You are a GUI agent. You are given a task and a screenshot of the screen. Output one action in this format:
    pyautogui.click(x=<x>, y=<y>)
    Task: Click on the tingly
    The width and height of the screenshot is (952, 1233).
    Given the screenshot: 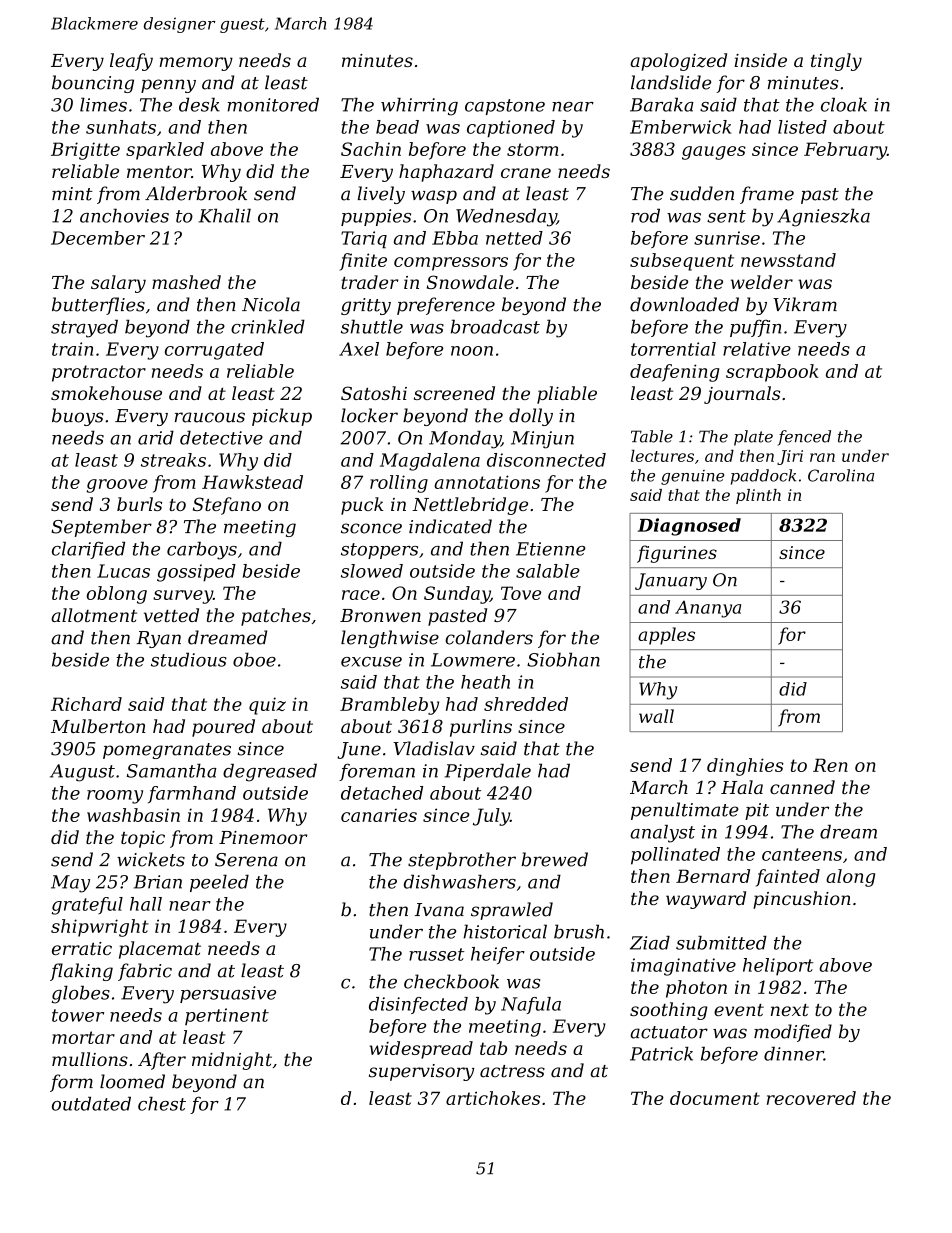 What is the action you would take?
    pyautogui.click(x=836, y=62)
